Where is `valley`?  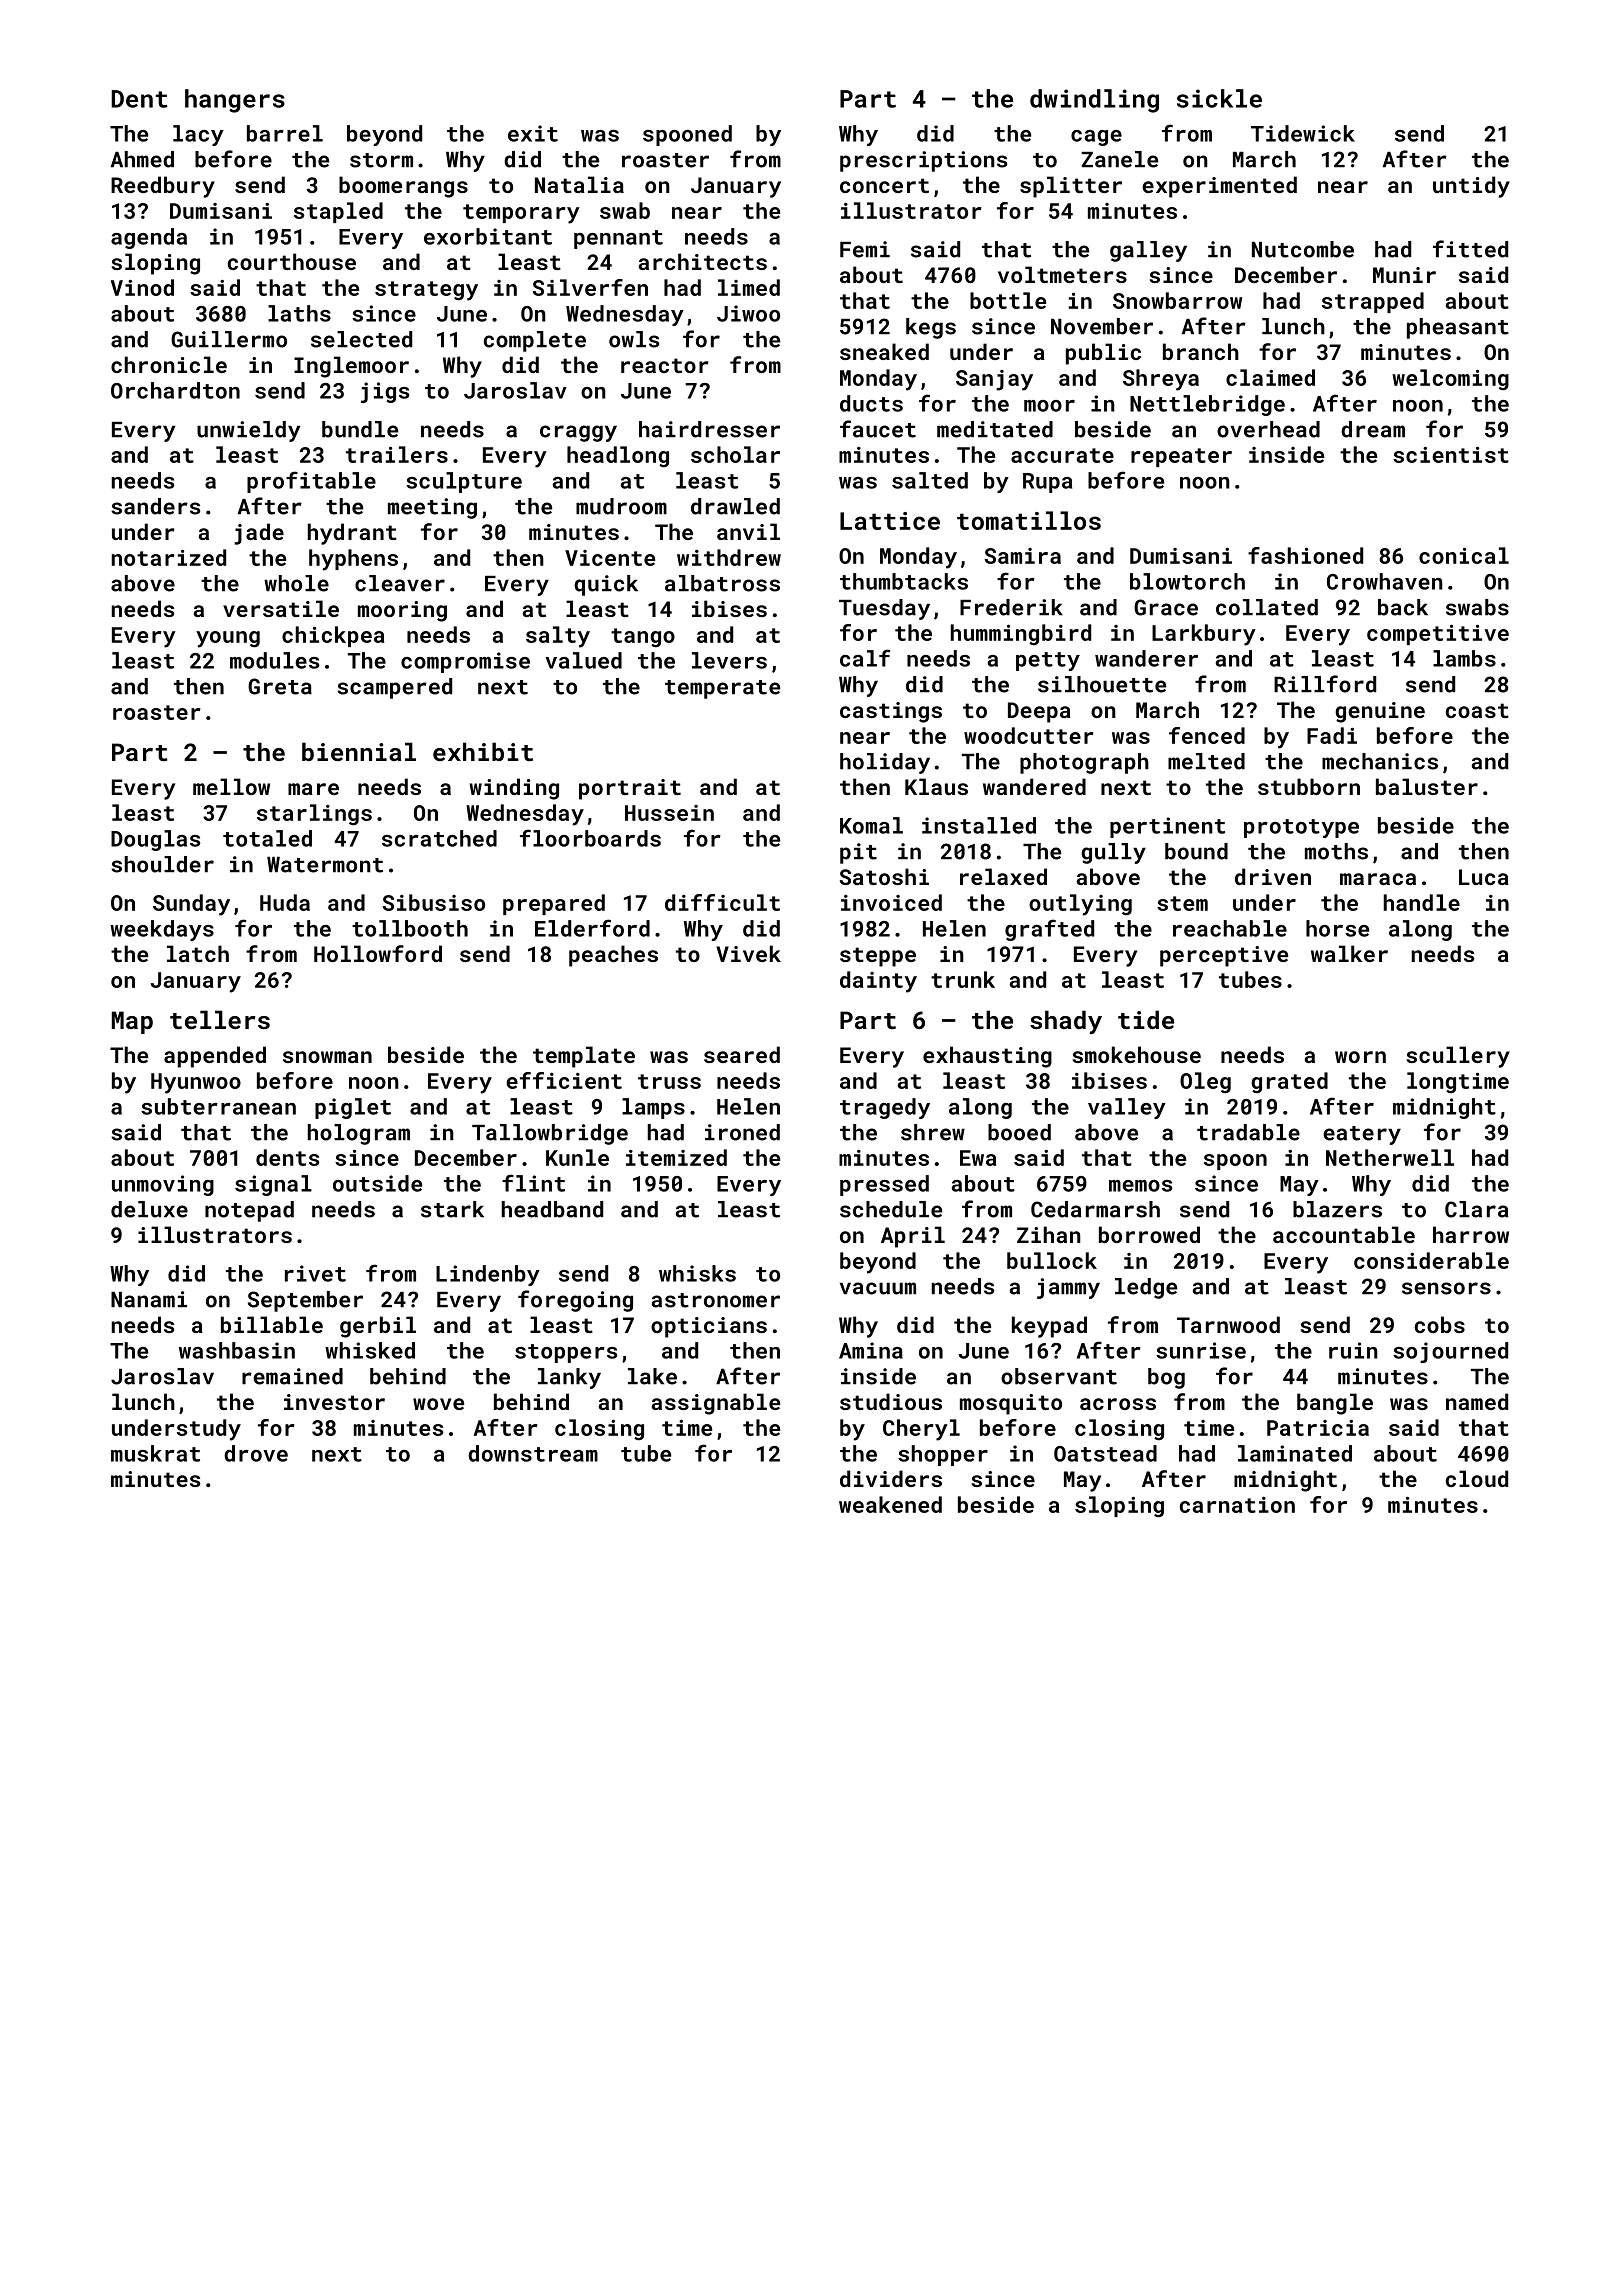 valley is located at coordinates (1127, 1108).
